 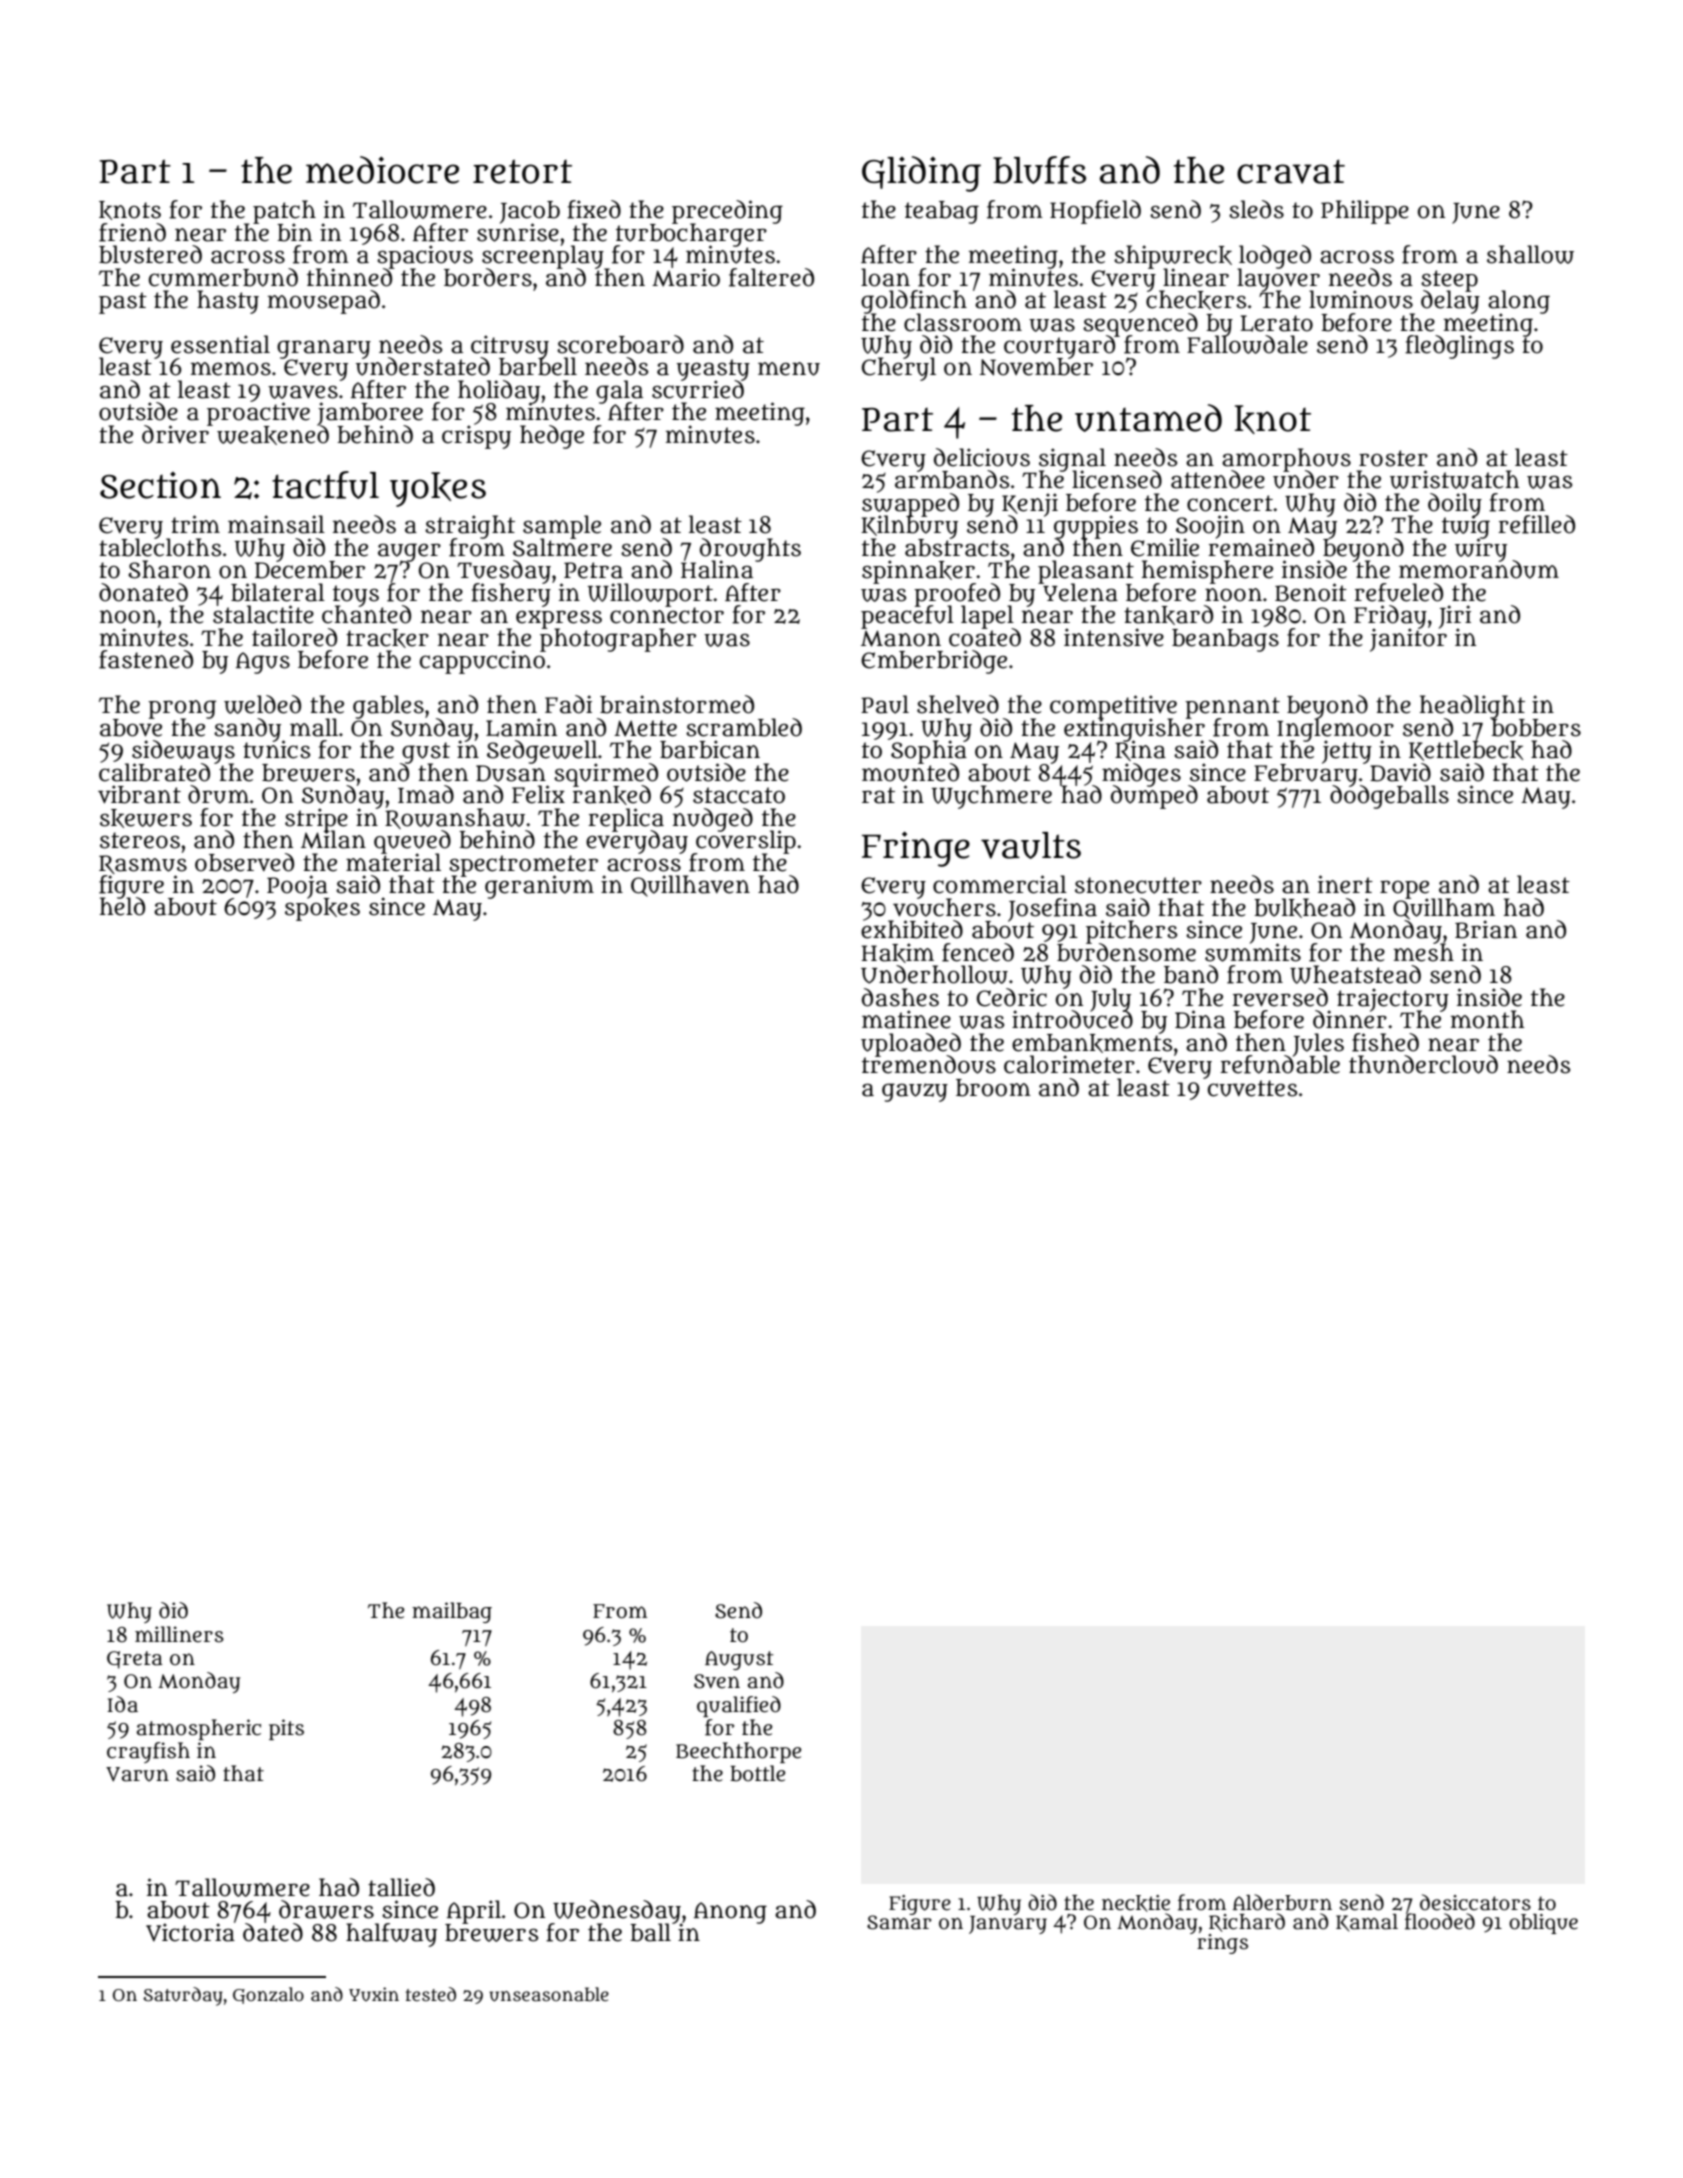 I want to click on month, so click(x=1487, y=1020).
